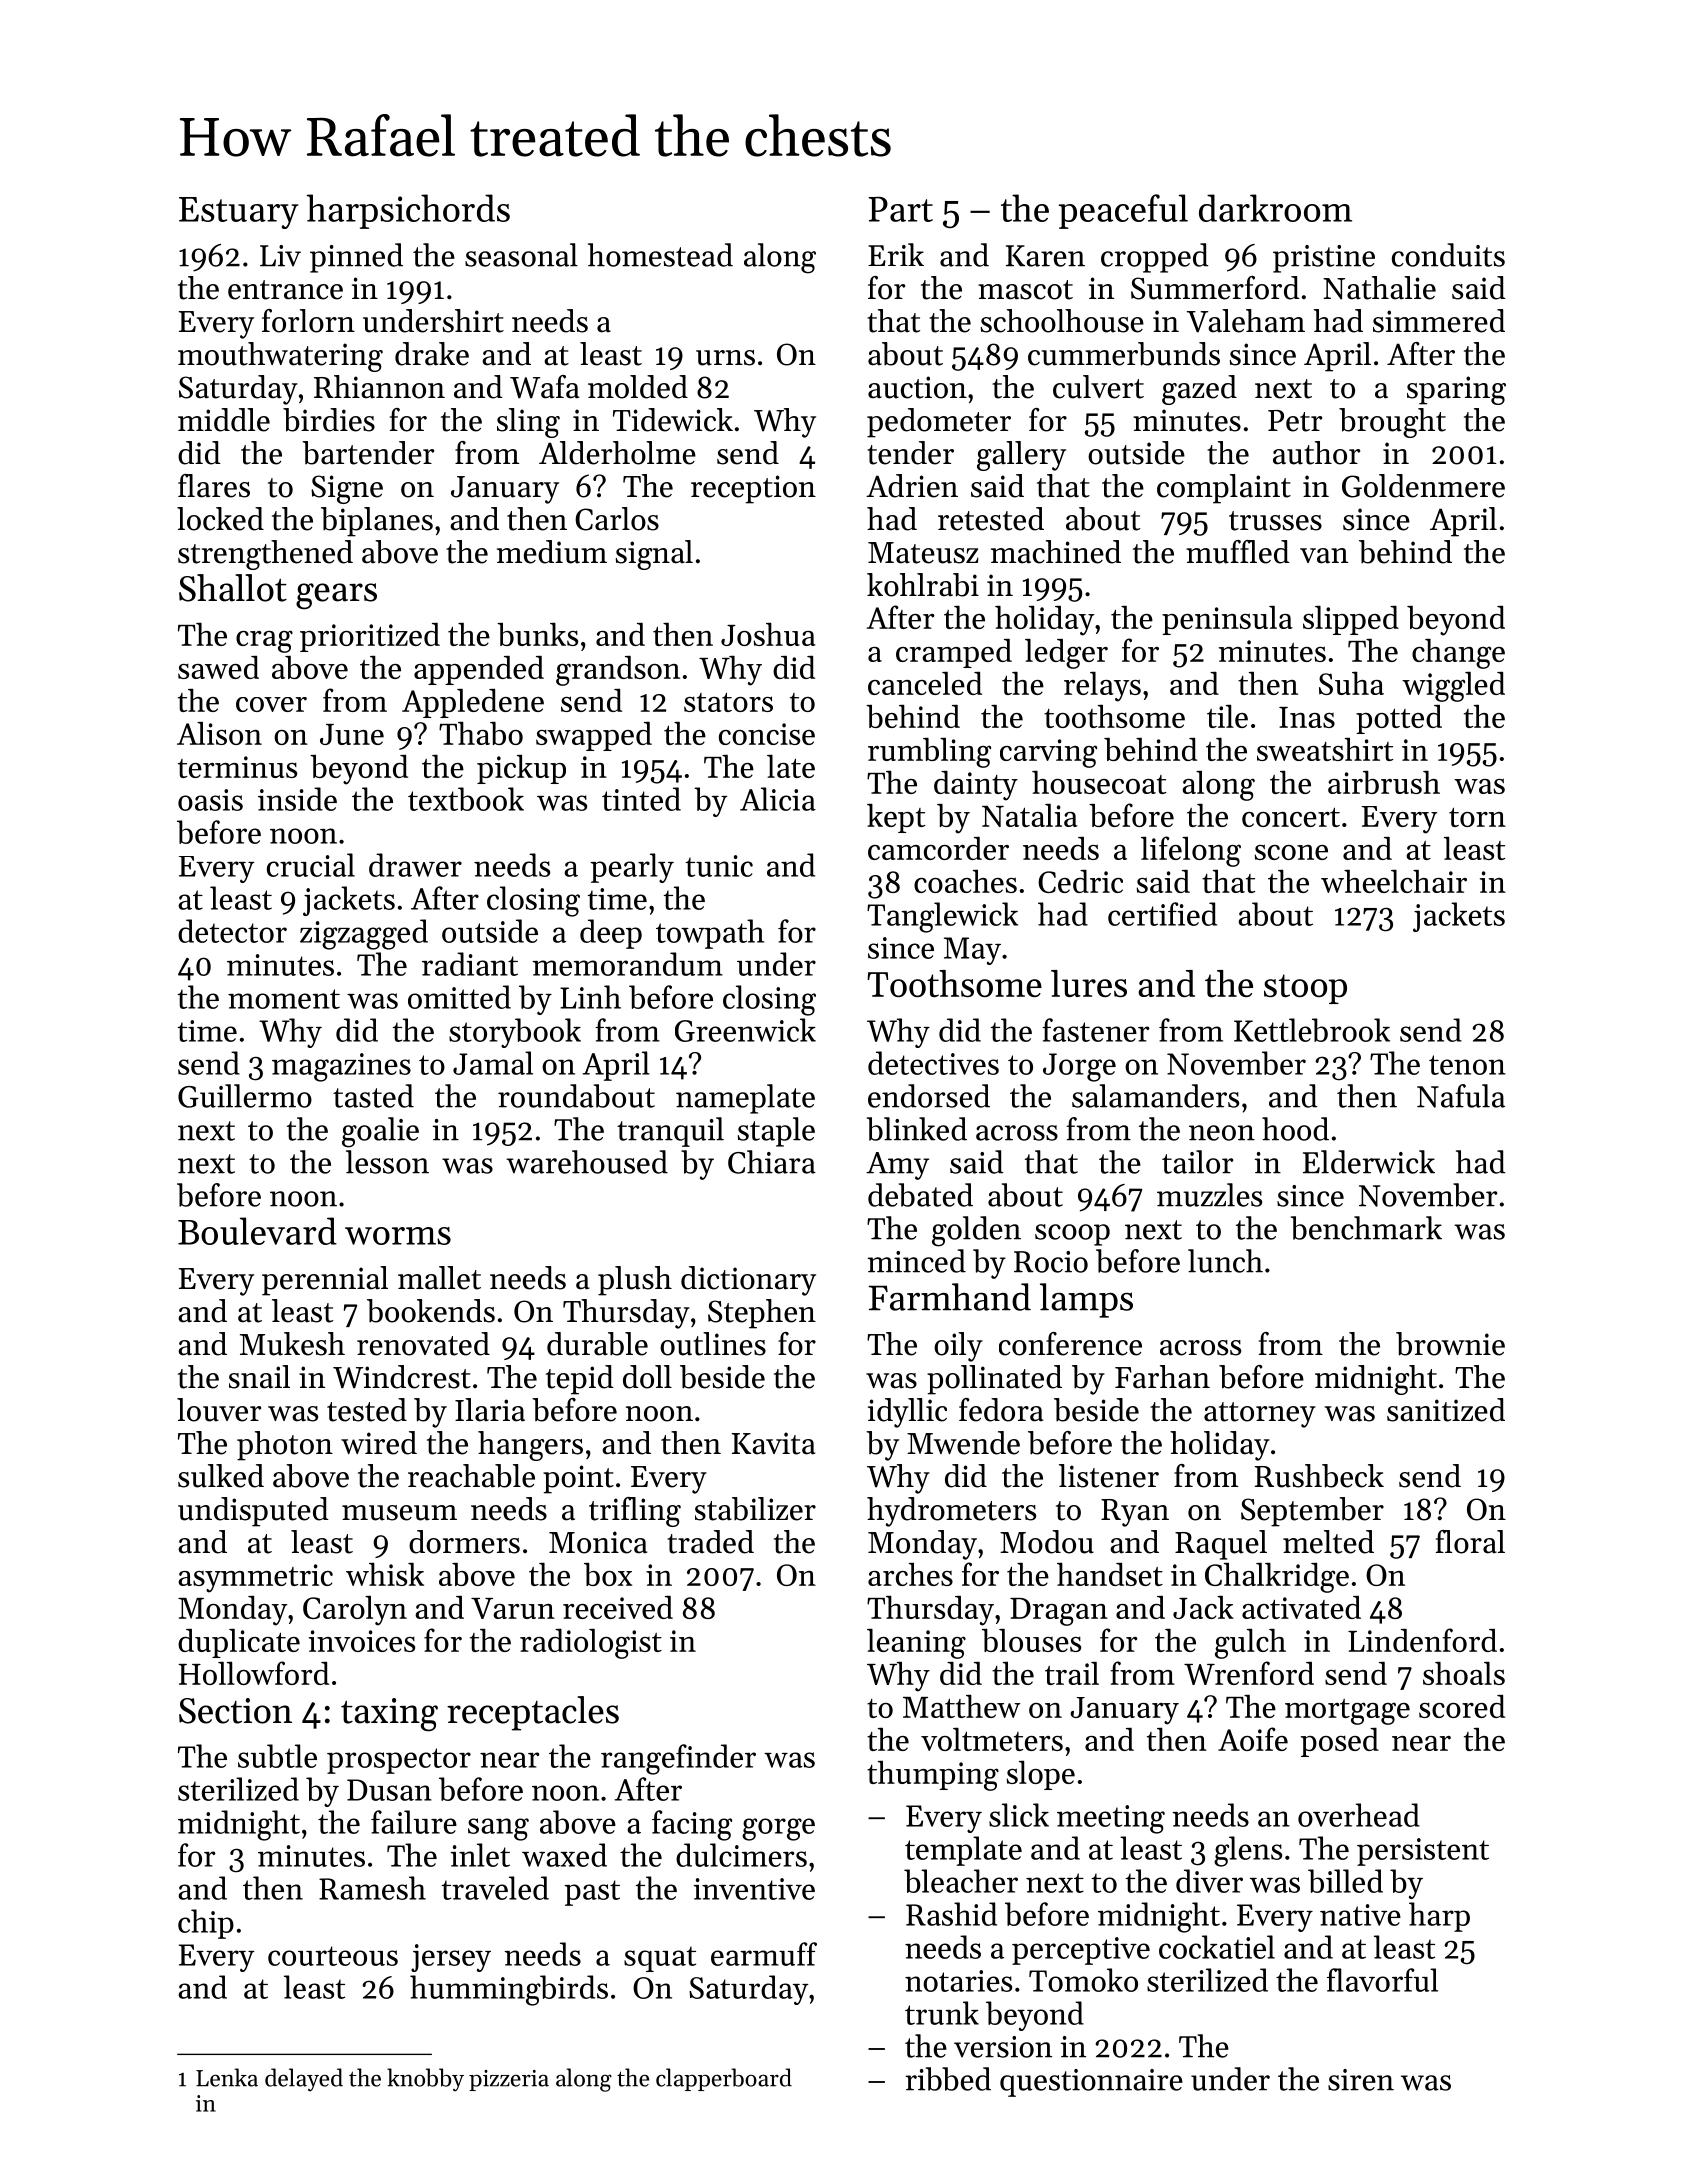  What do you see at coordinates (1470, 1542) in the screenshot?
I see `floral` at bounding box center [1470, 1542].
